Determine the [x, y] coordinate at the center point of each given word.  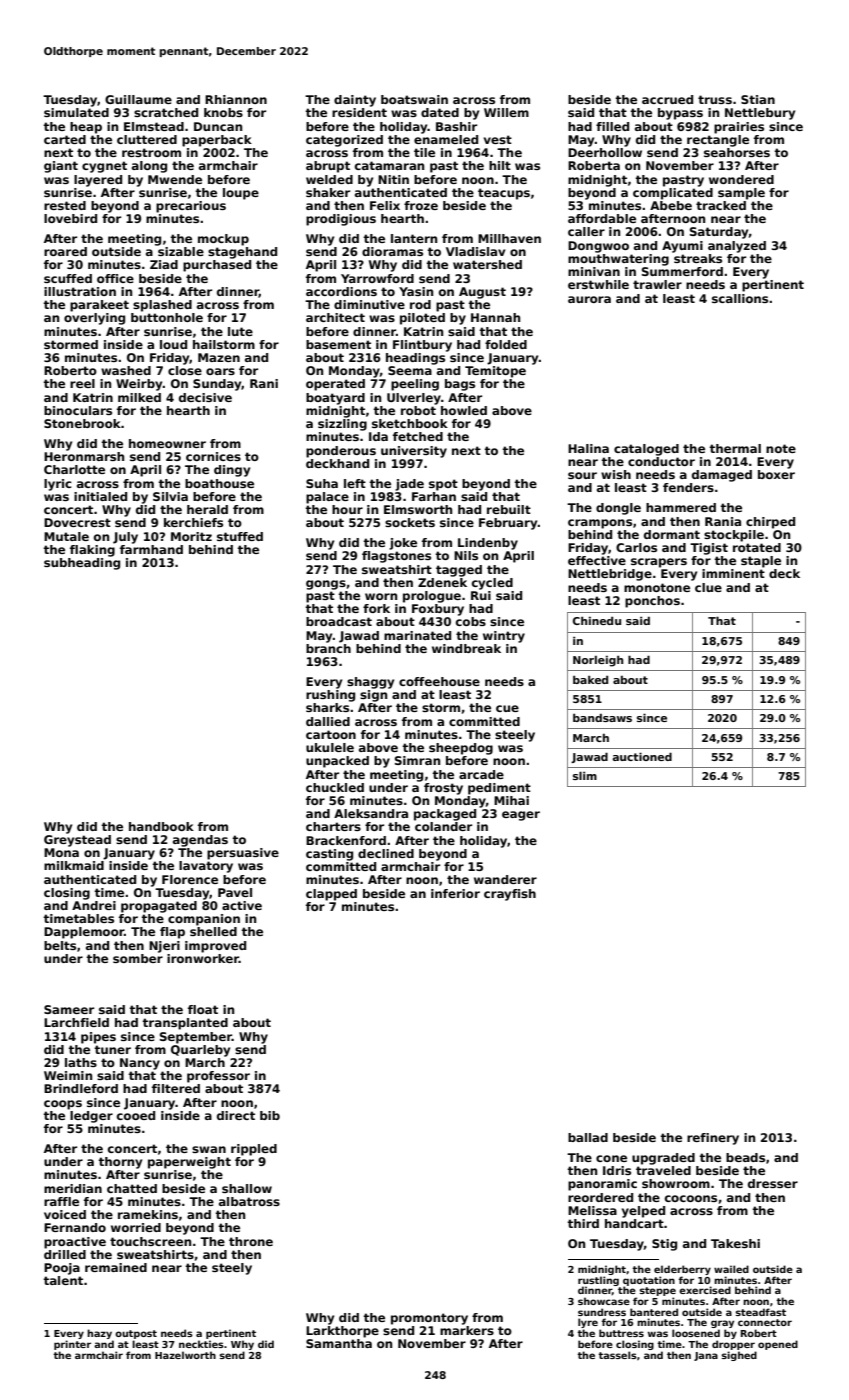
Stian [758, 99]
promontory [429, 1319]
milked [139, 397]
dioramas [392, 251]
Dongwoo [598, 247]
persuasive [243, 854]
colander [443, 826]
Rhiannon [236, 99]
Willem [506, 112]
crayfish [510, 895]
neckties [201, 1344]
